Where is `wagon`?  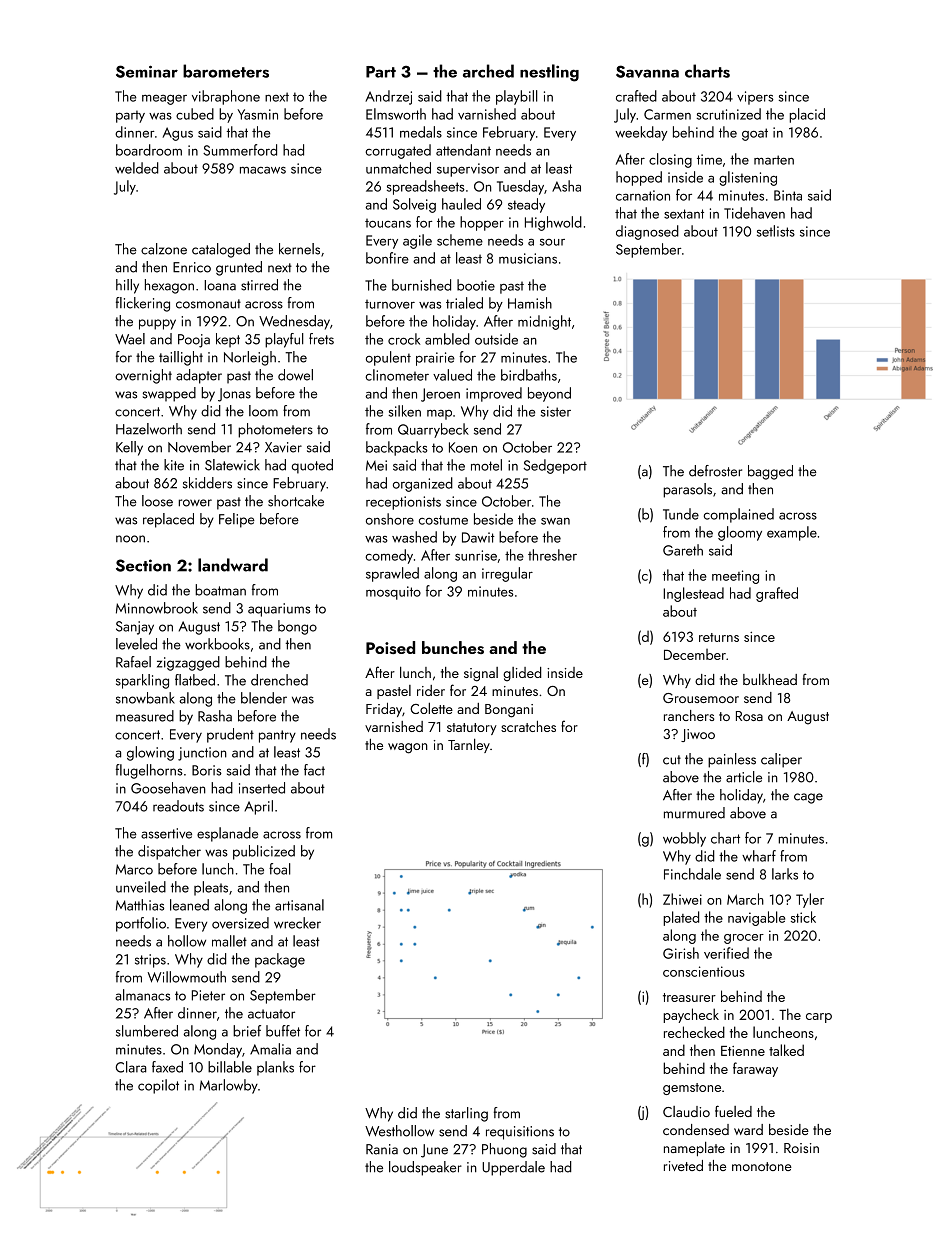
wagon is located at coordinates (408, 748).
